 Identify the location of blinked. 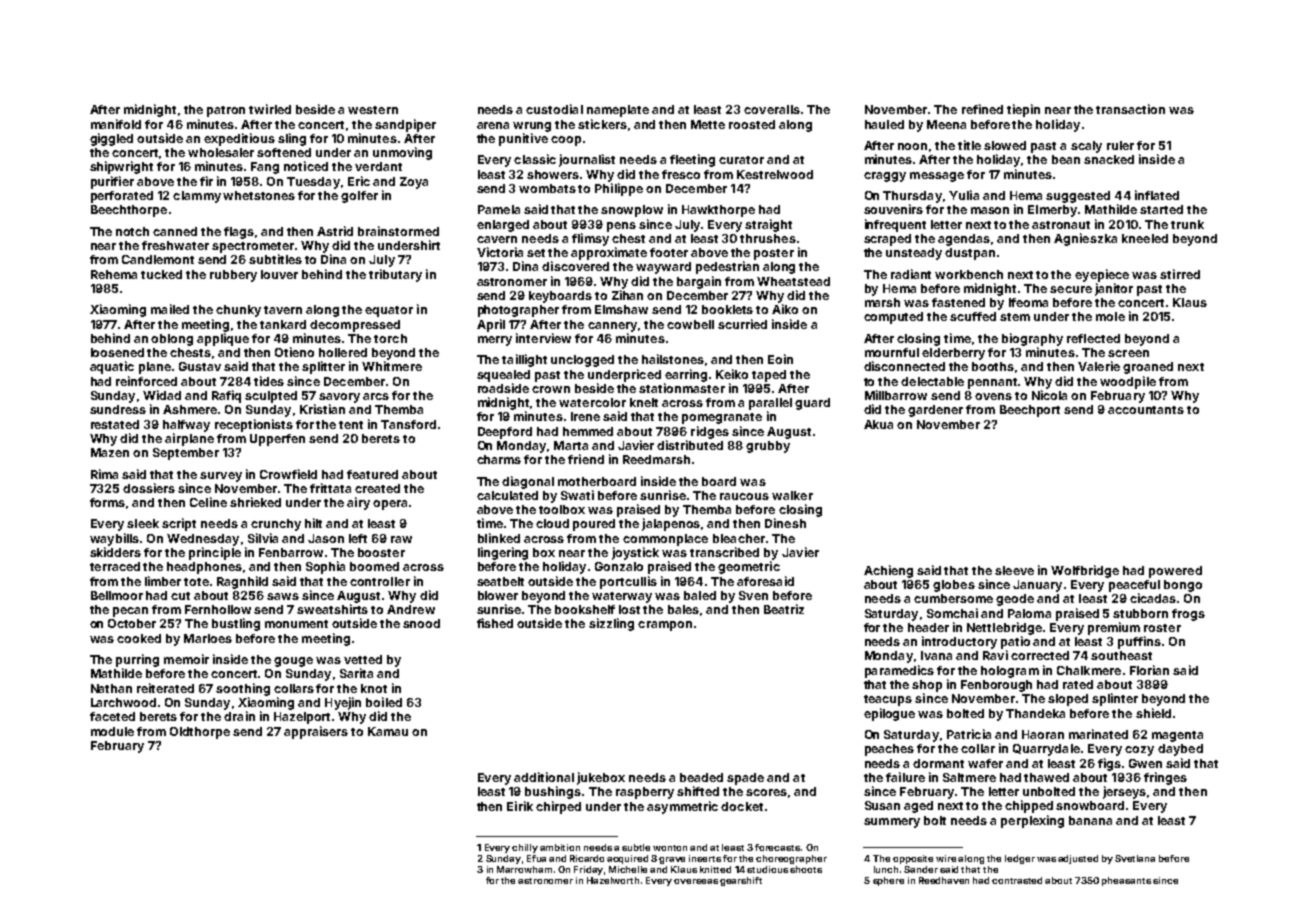
(499, 538).
